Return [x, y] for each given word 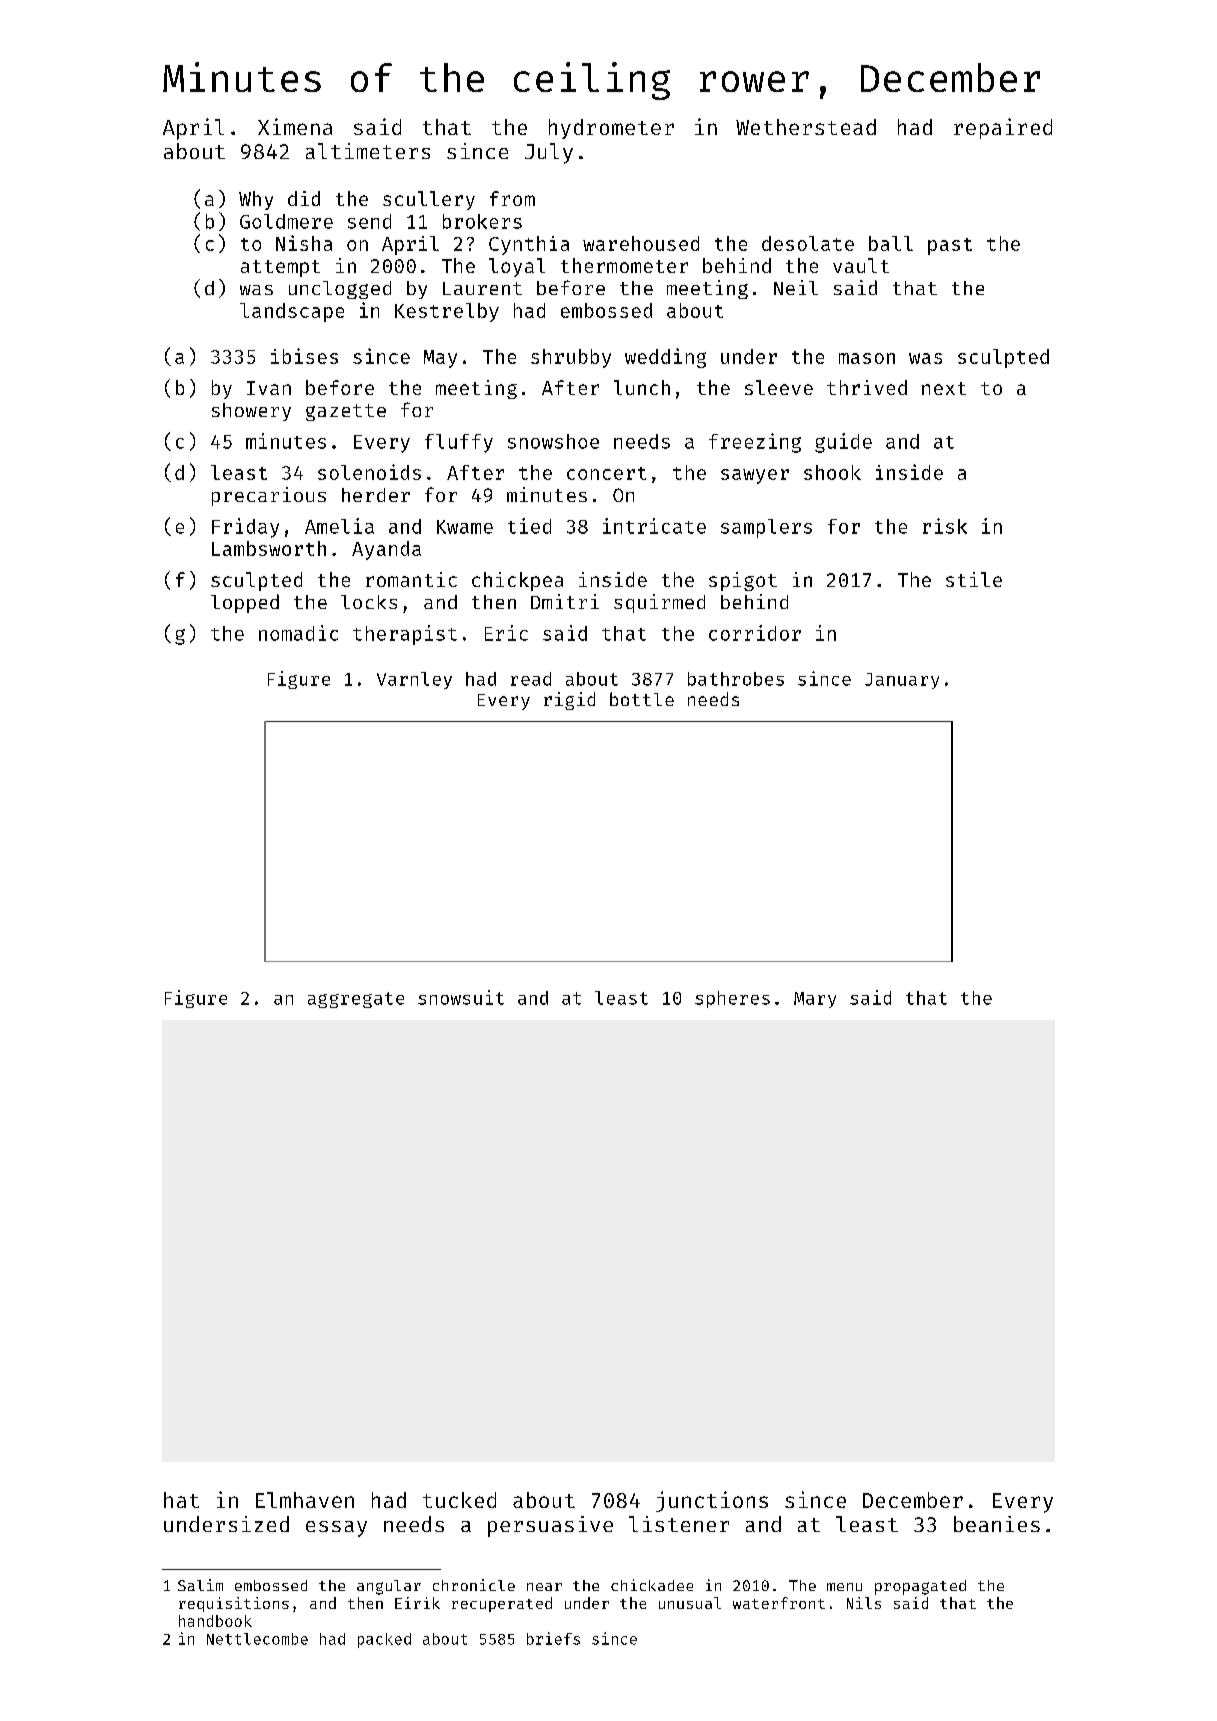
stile [974, 579]
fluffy [459, 443]
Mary [815, 1000]
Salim [200, 1585]
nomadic [298, 633]
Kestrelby [447, 312]
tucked [459, 1500]
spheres [732, 999]
